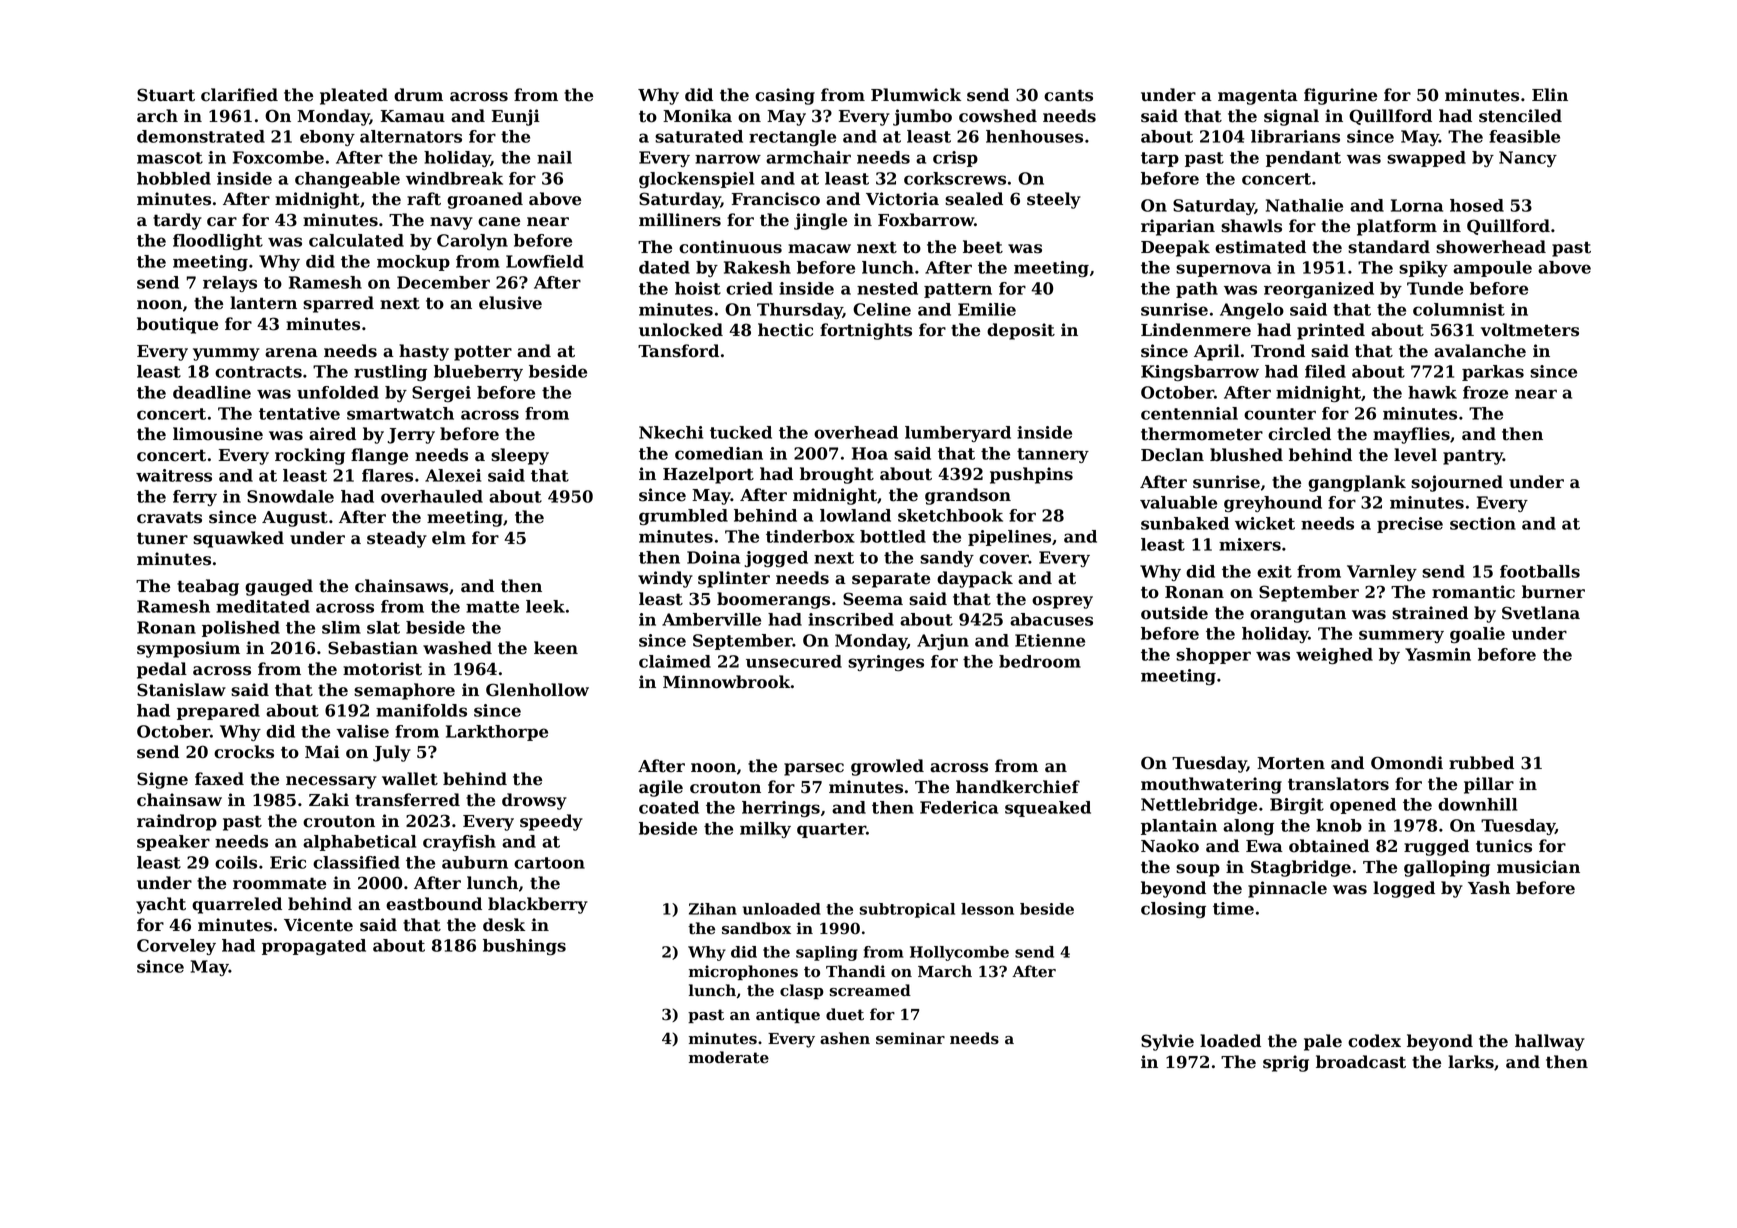 The width and height of the screenshot is (1737, 1228). What do you see at coordinates (727, 682) in the screenshot?
I see `Minnowbrook` at bounding box center [727, 682].
